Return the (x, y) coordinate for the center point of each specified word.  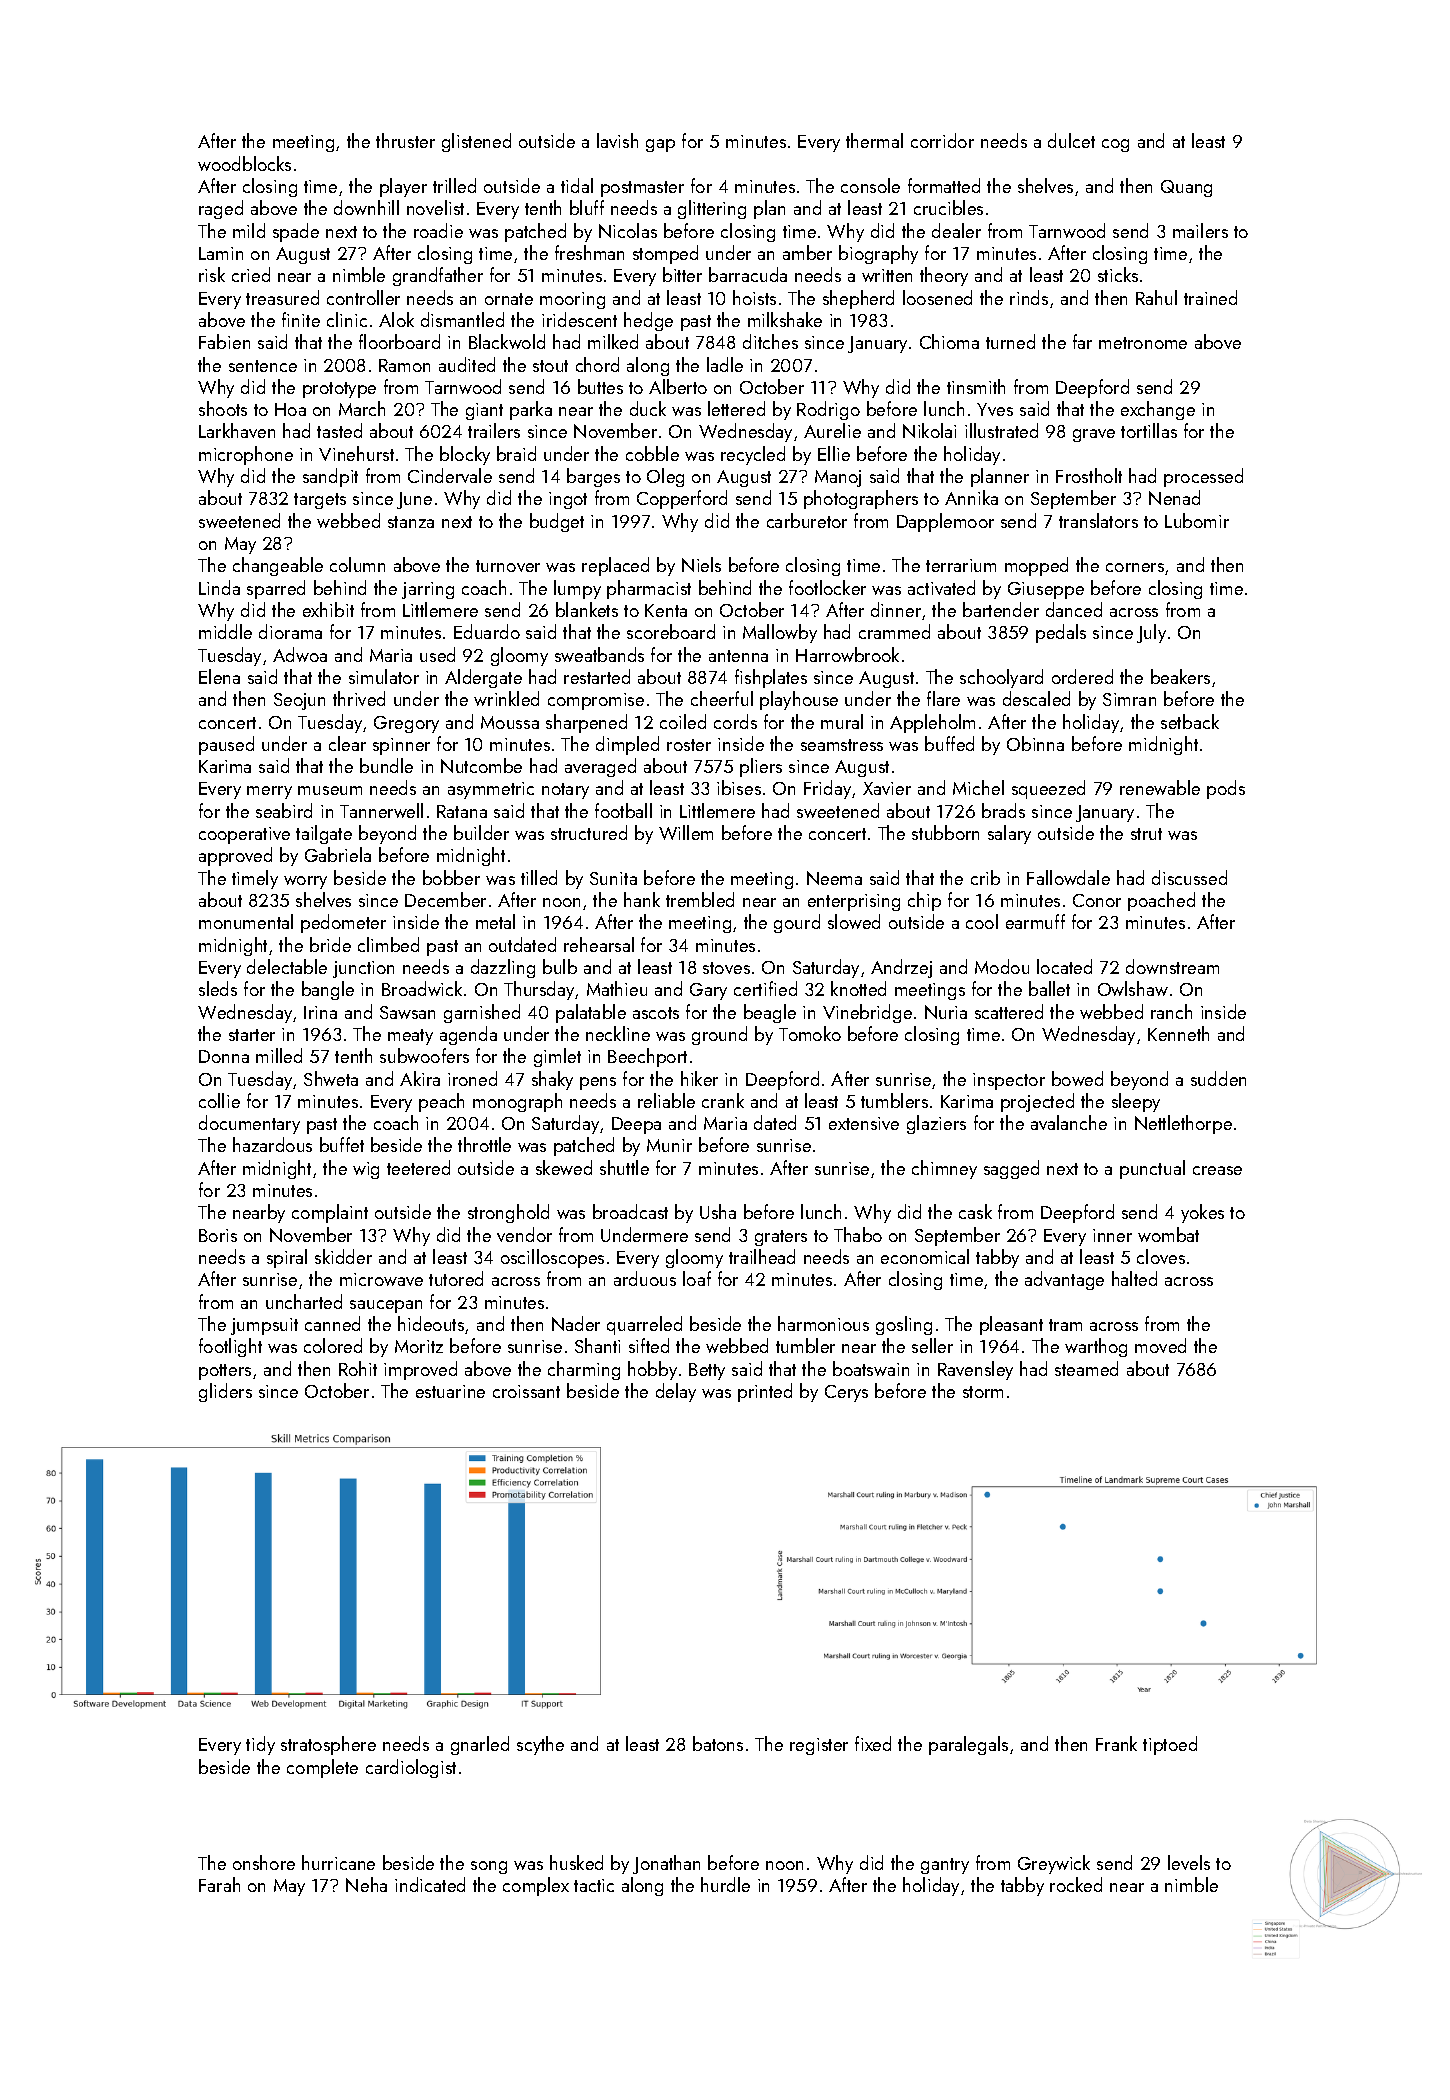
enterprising (854, 902)
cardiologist (411, 1768)
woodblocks (244, 163)
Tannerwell (381, 810)
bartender (1001, 609)
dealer (956, 230)
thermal (874, 140)
